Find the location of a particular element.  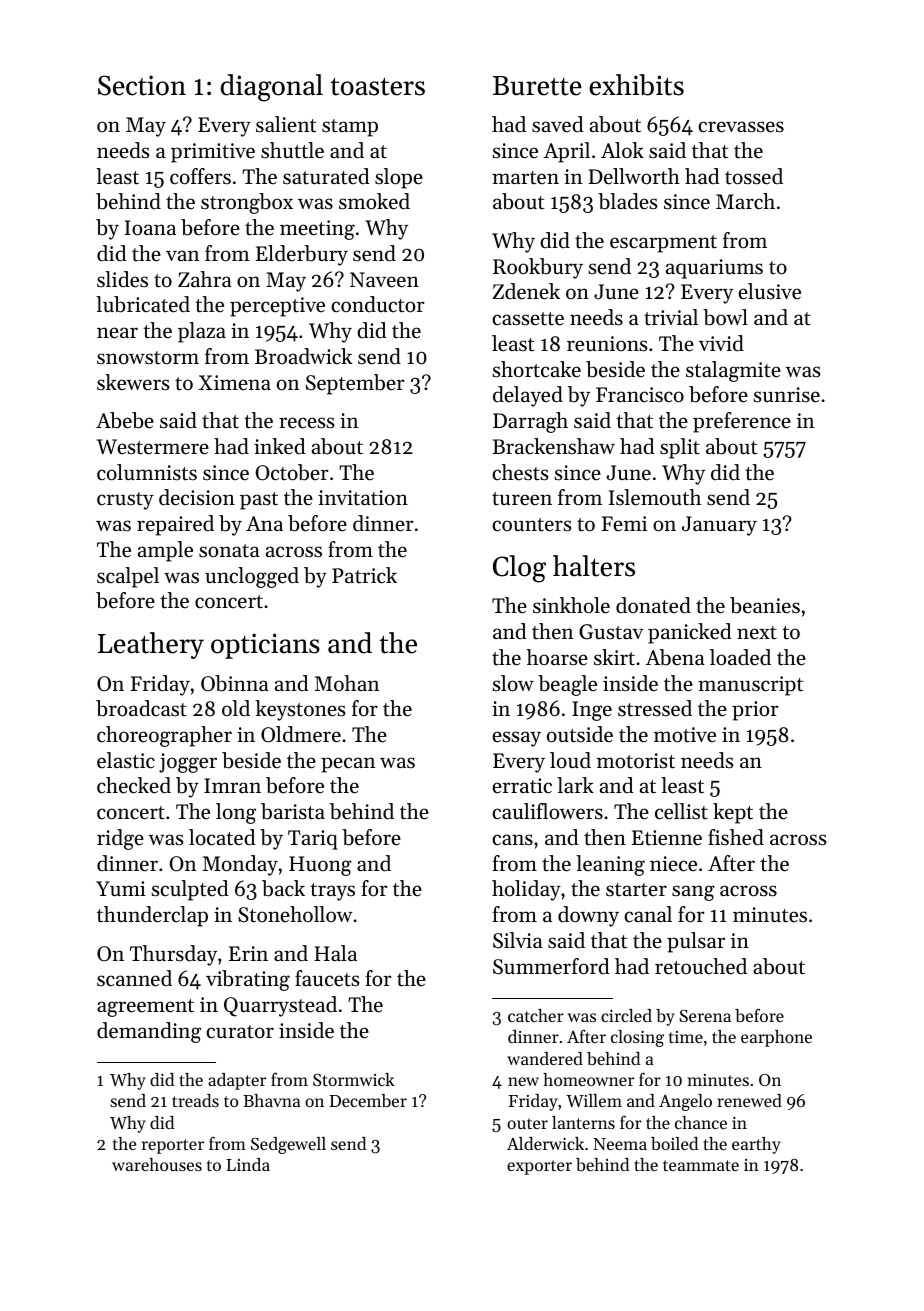

warehouses is located at coordinates (157, 1164).
